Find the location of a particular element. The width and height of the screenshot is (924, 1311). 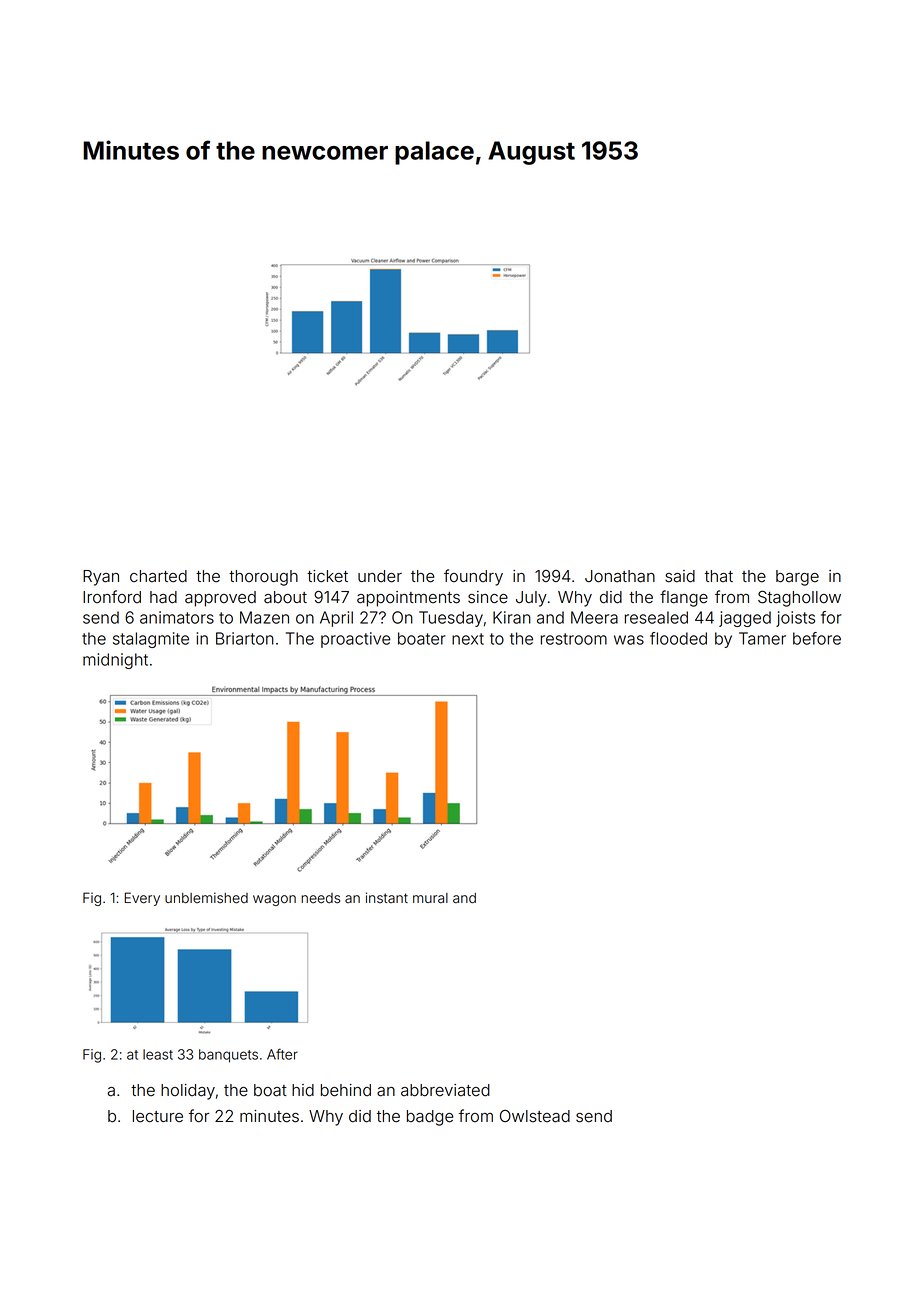

thorough is located at coordinates (263, 578).
